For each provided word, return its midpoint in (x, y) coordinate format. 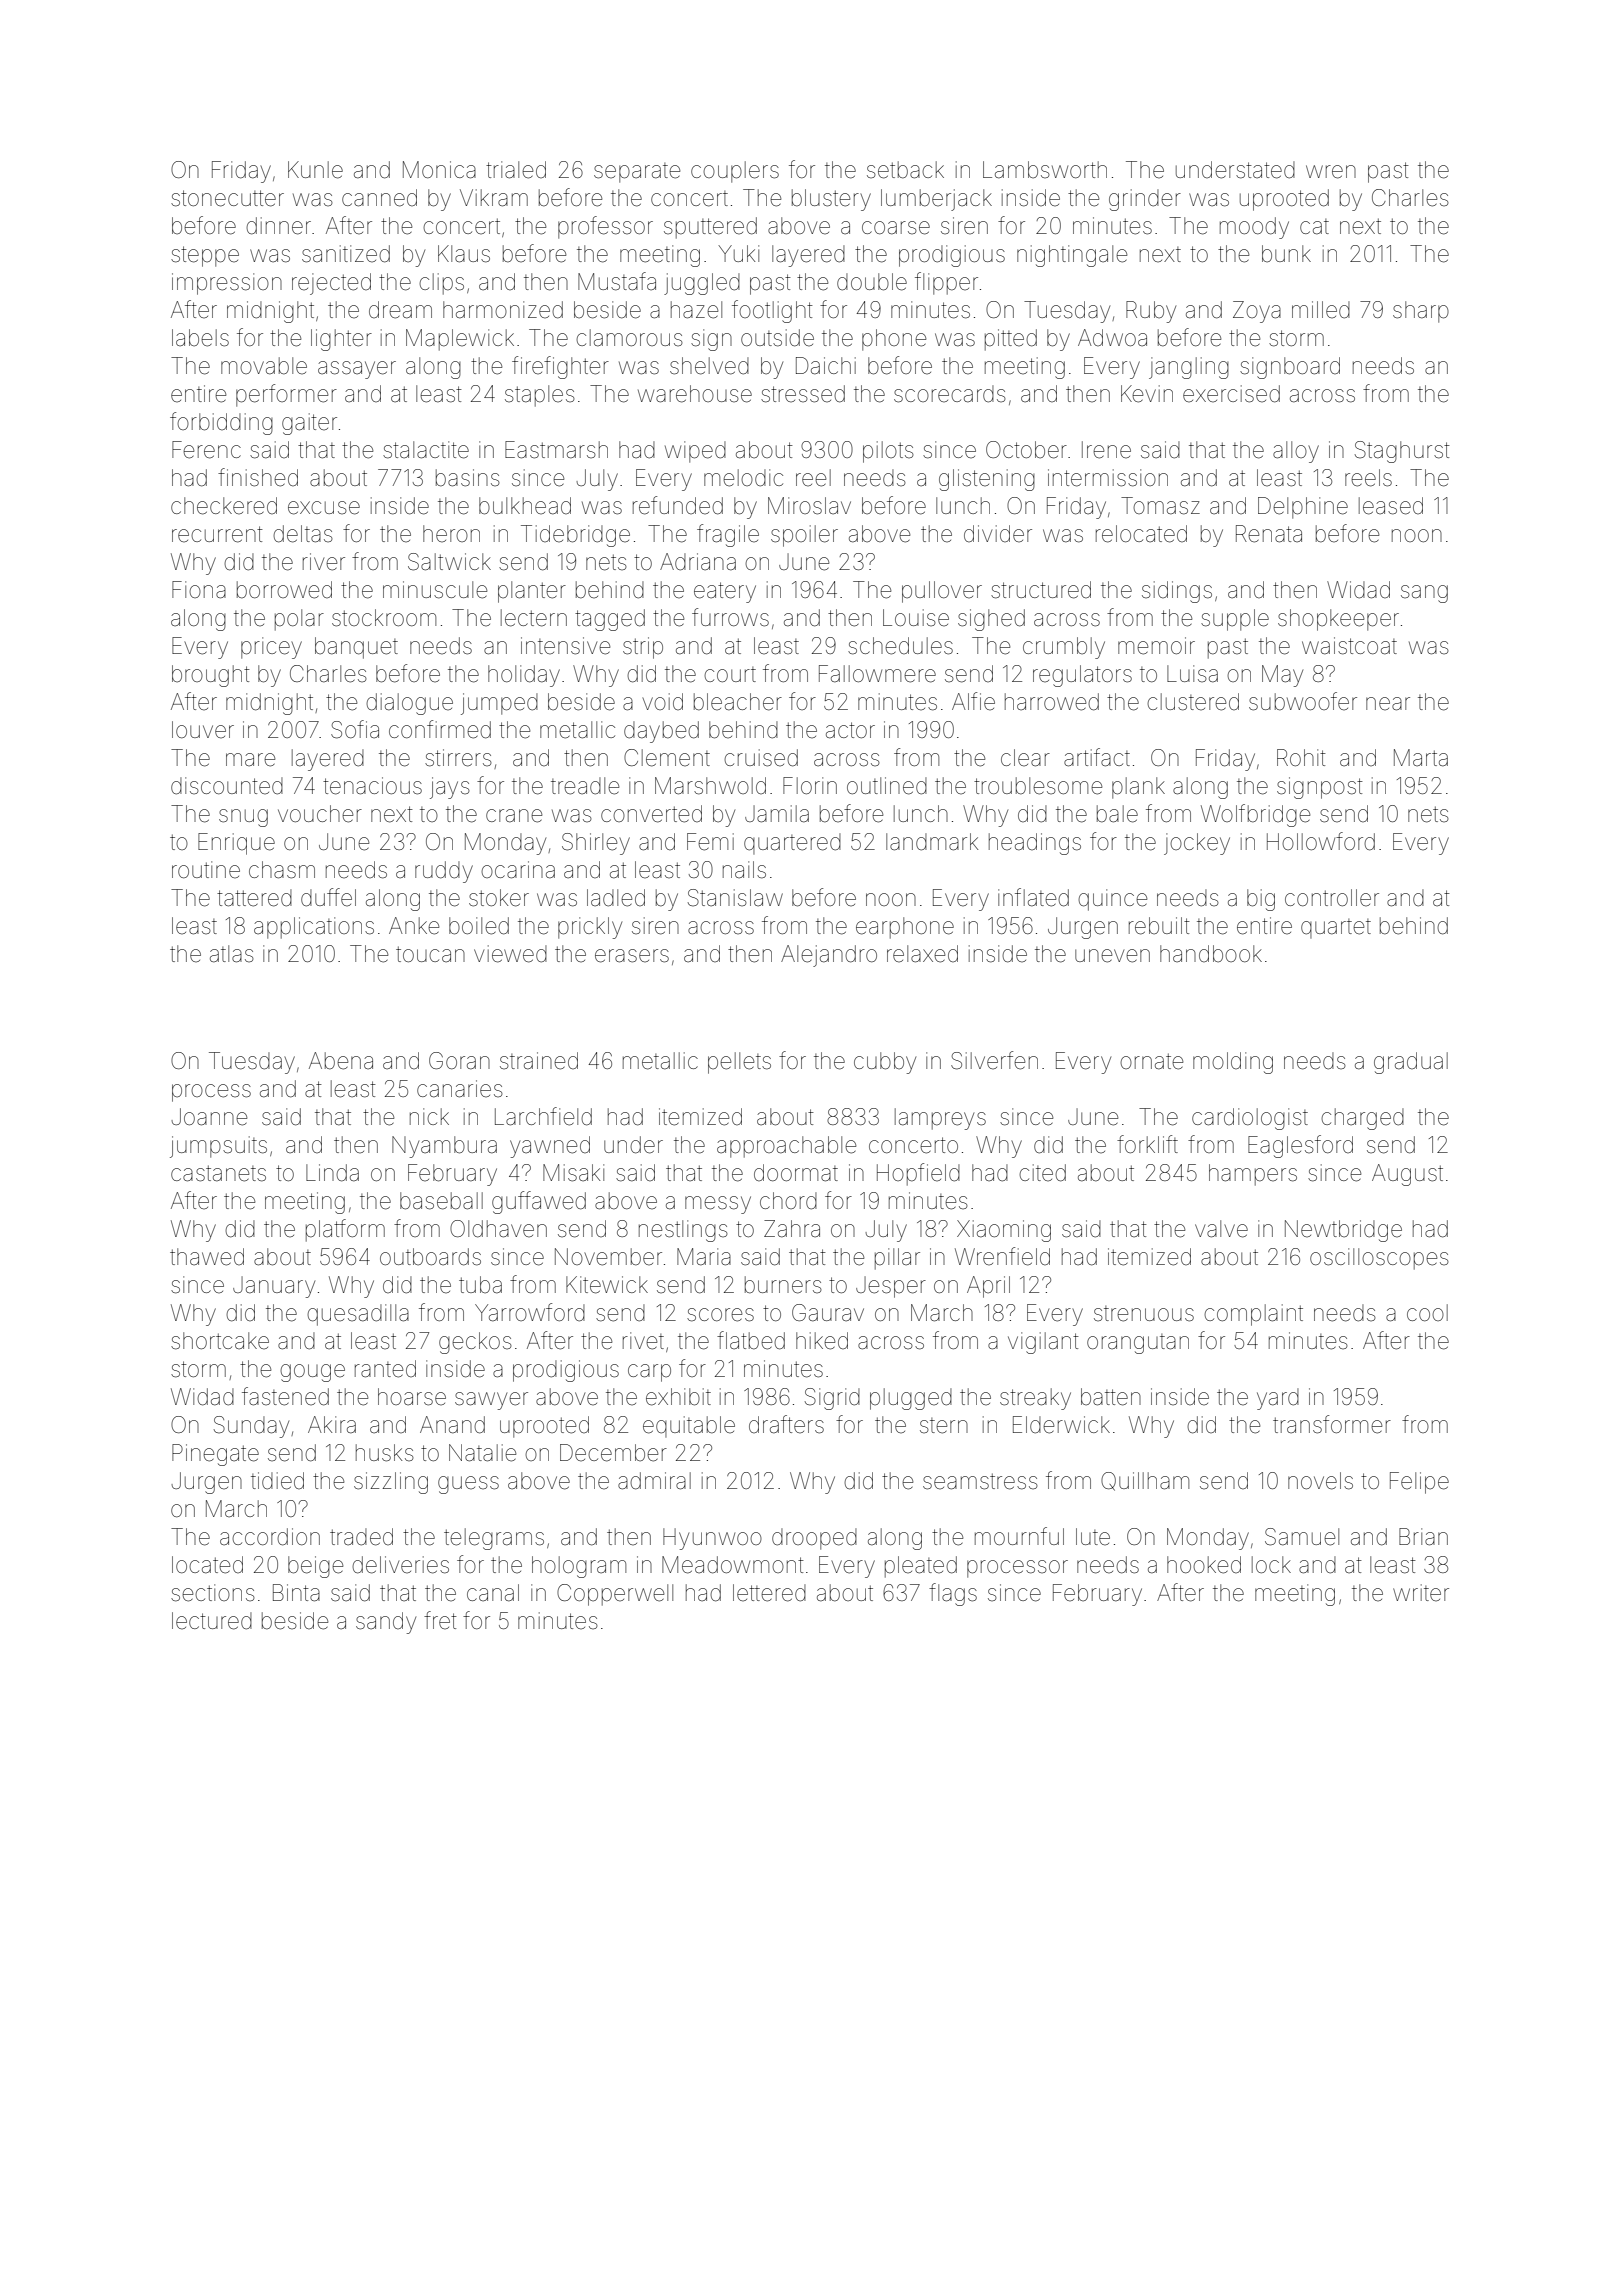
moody (1254, 228)
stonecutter (227, 198)
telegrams (494, 1539)
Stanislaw (735, 898)
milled (1321, 310)
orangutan (1138, 1344)
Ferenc (206, 450)
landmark (932, 842)
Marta (1421, 758)
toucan (430, 954)
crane (514, 816)
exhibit (678, 1397)
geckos (475, 1343)
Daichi (826, 366)
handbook (1211, 954)
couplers (735, 172)
